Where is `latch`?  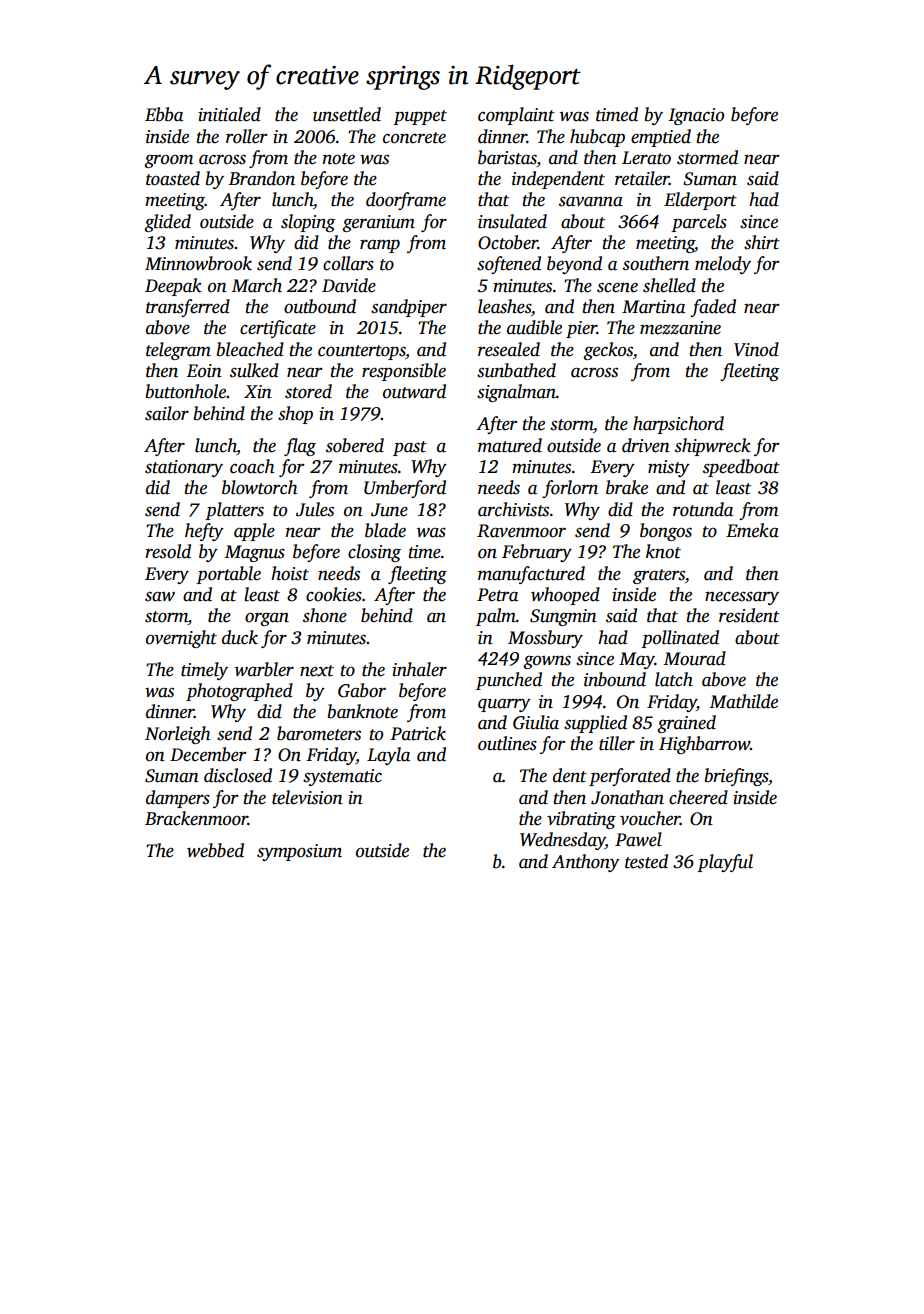
latch is located at coordinates (674, 679).
